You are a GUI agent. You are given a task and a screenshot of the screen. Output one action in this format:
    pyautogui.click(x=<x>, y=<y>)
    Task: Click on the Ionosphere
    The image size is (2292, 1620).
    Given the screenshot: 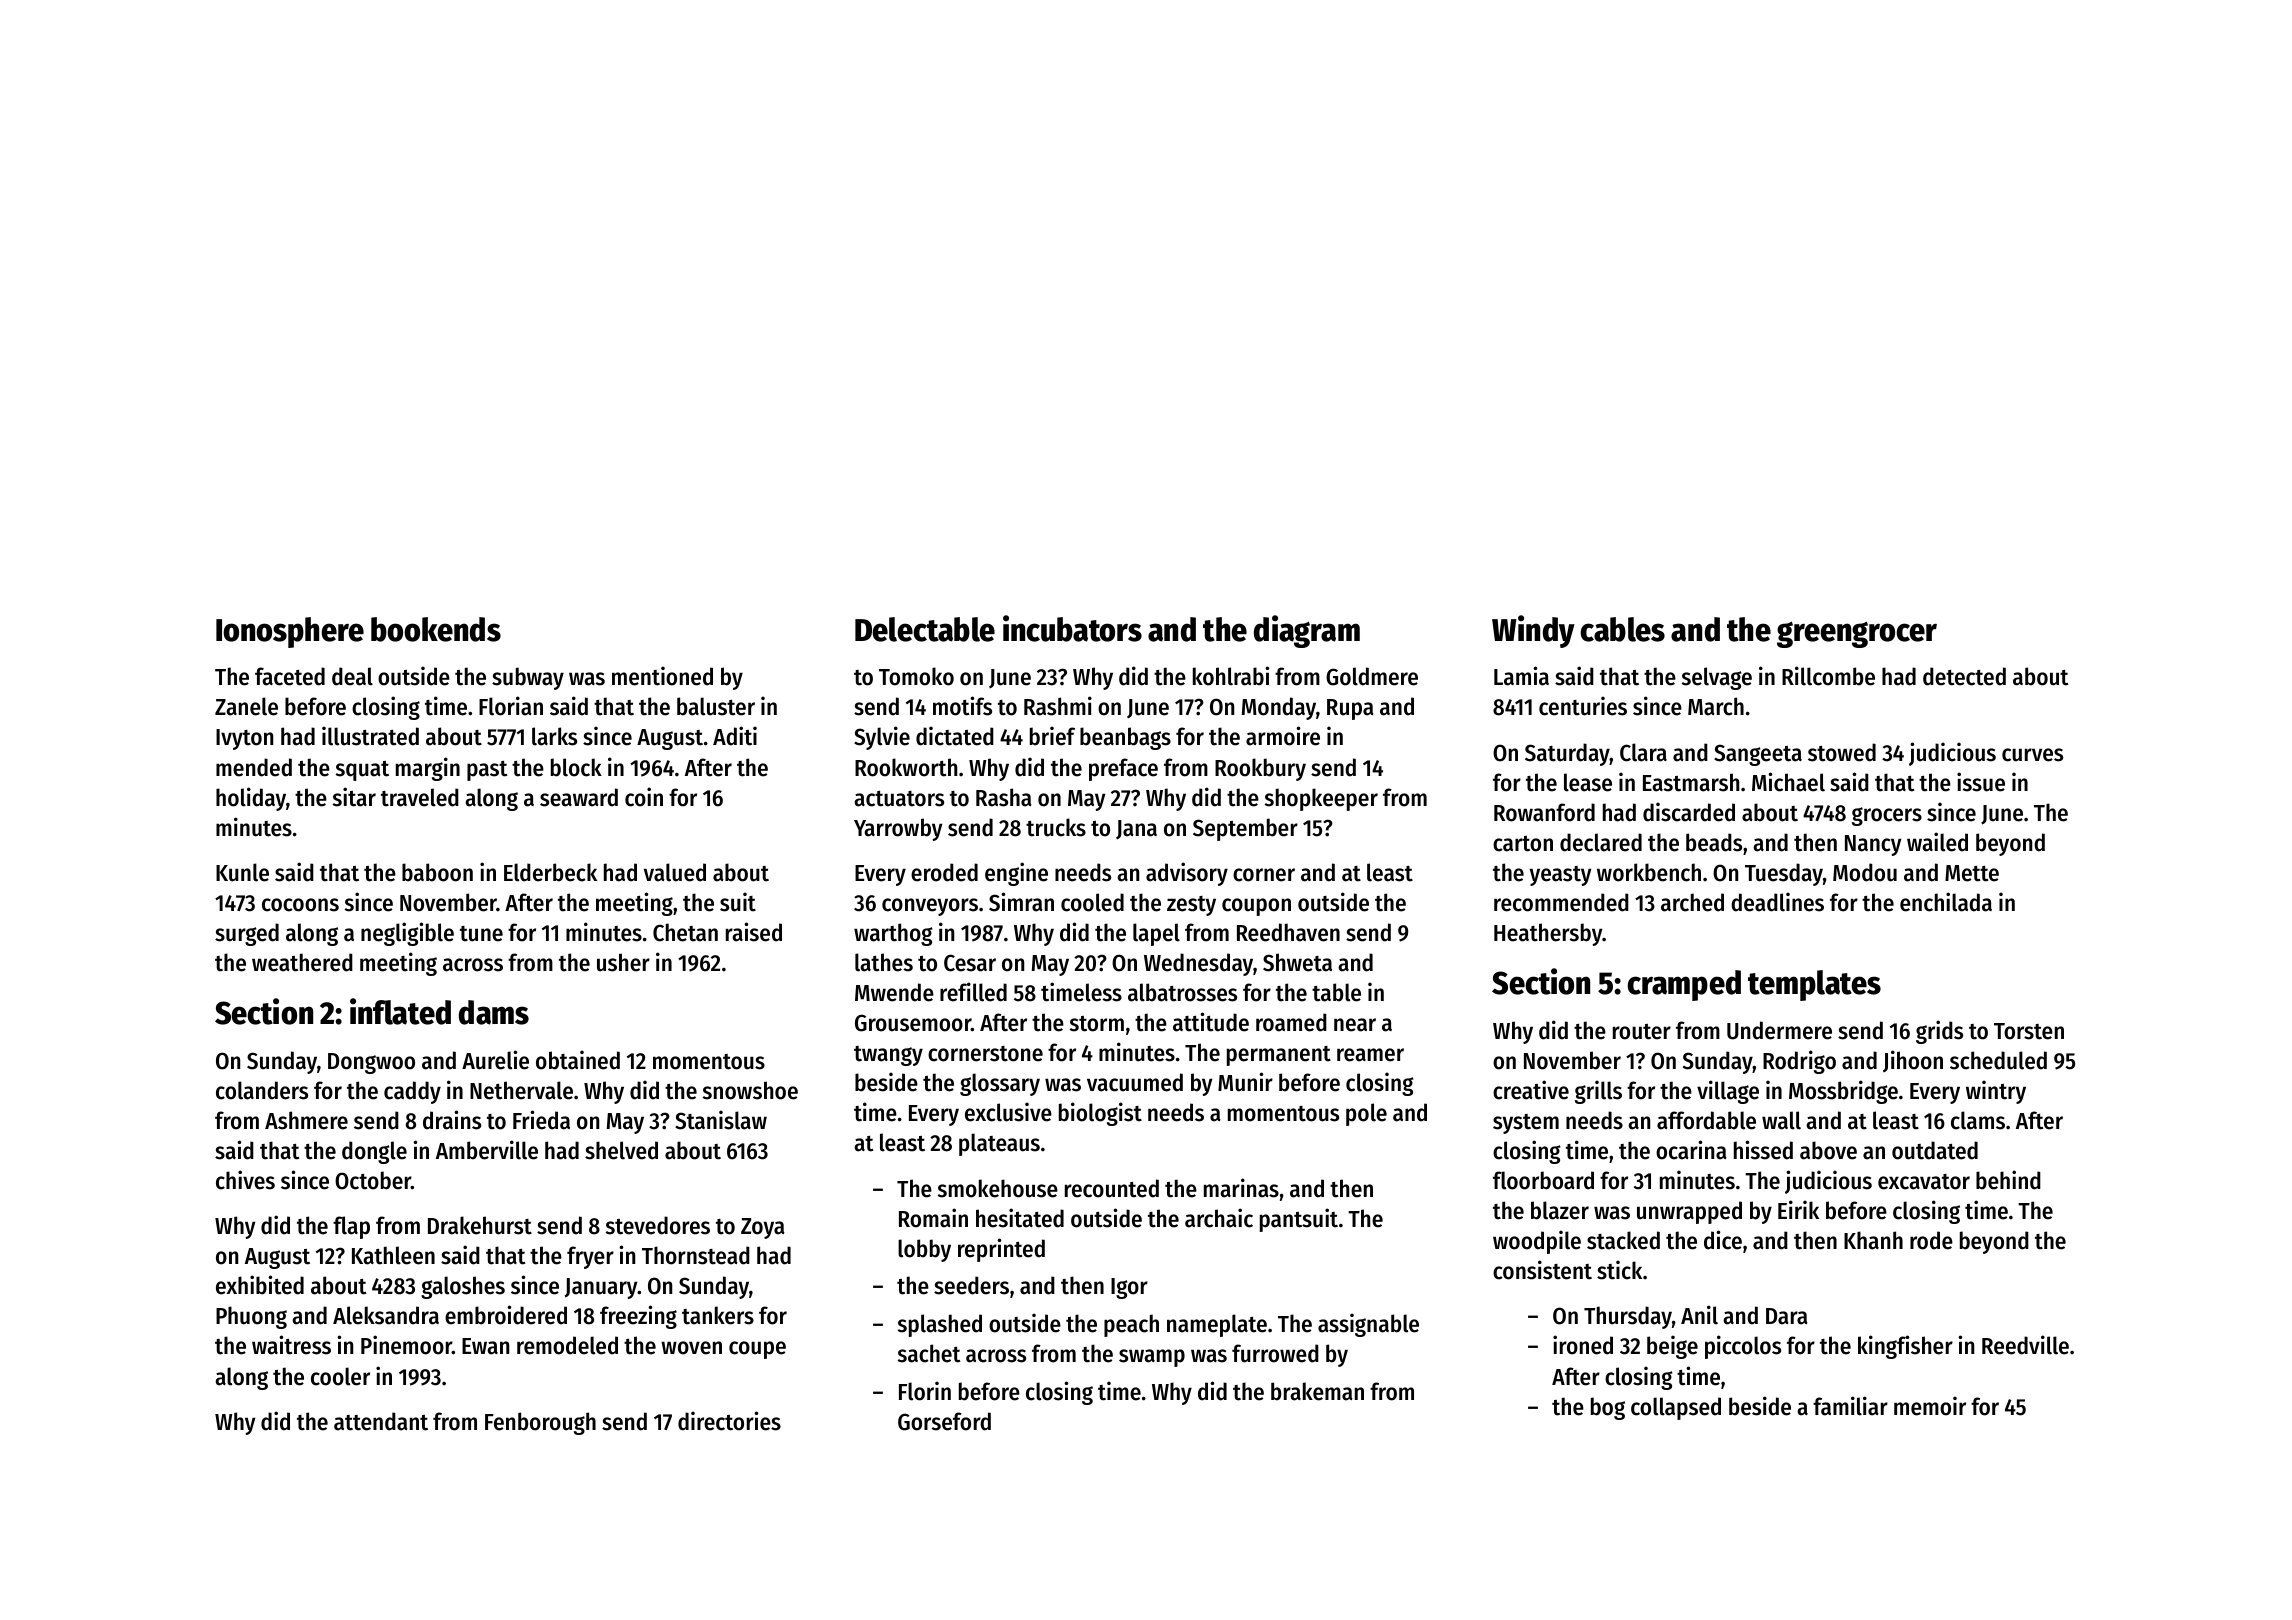 What is the action you would take?
    pyautogui.click(x=290, y=632)
